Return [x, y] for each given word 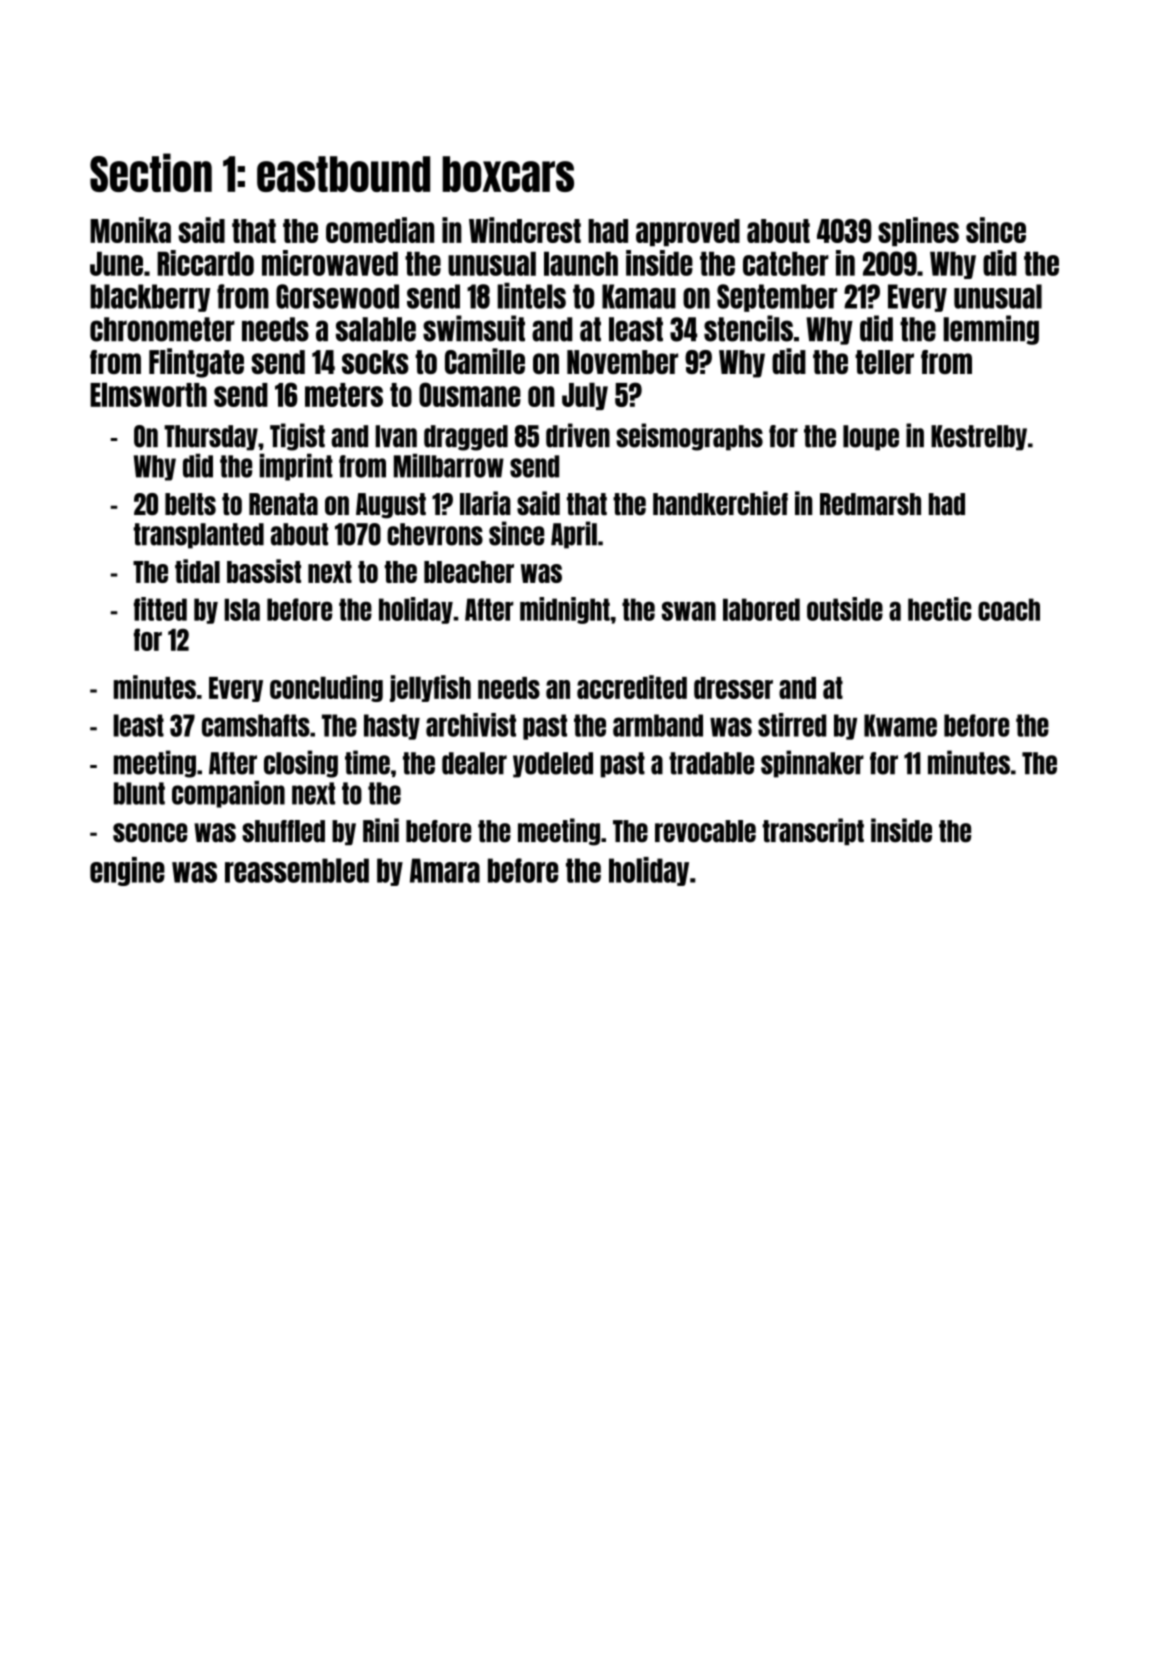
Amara [445, 870]
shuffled [283, 831]
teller [884, 362]
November [622, 362]
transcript [813, 831]
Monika [130, 230]
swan [689, 611]
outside [845, 609]
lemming [991, 330]
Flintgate [196, 363]
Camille [485, 361]
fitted [160, 609]
